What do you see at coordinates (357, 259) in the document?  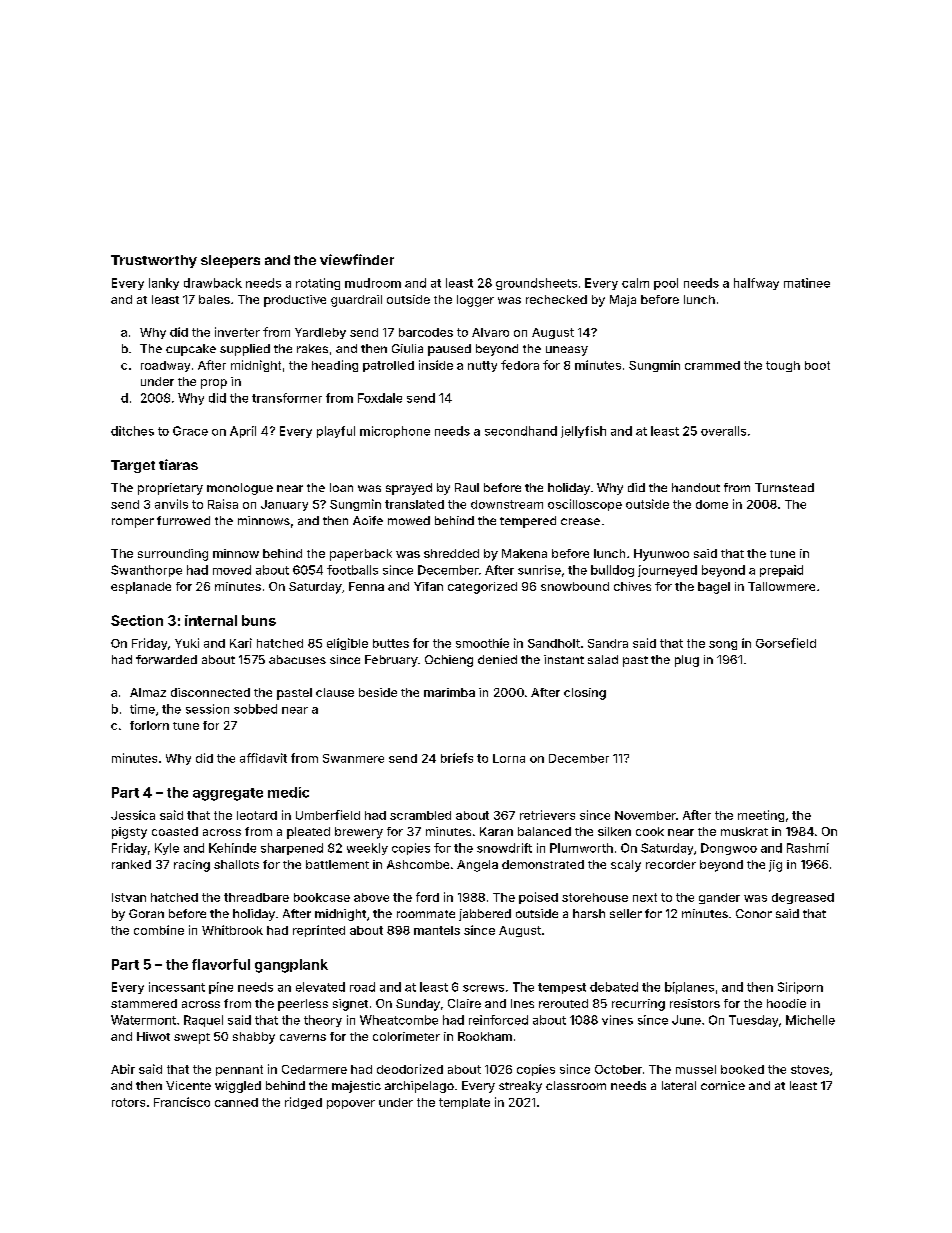 I see `viewfinder` at bounding box center [357, 259].
